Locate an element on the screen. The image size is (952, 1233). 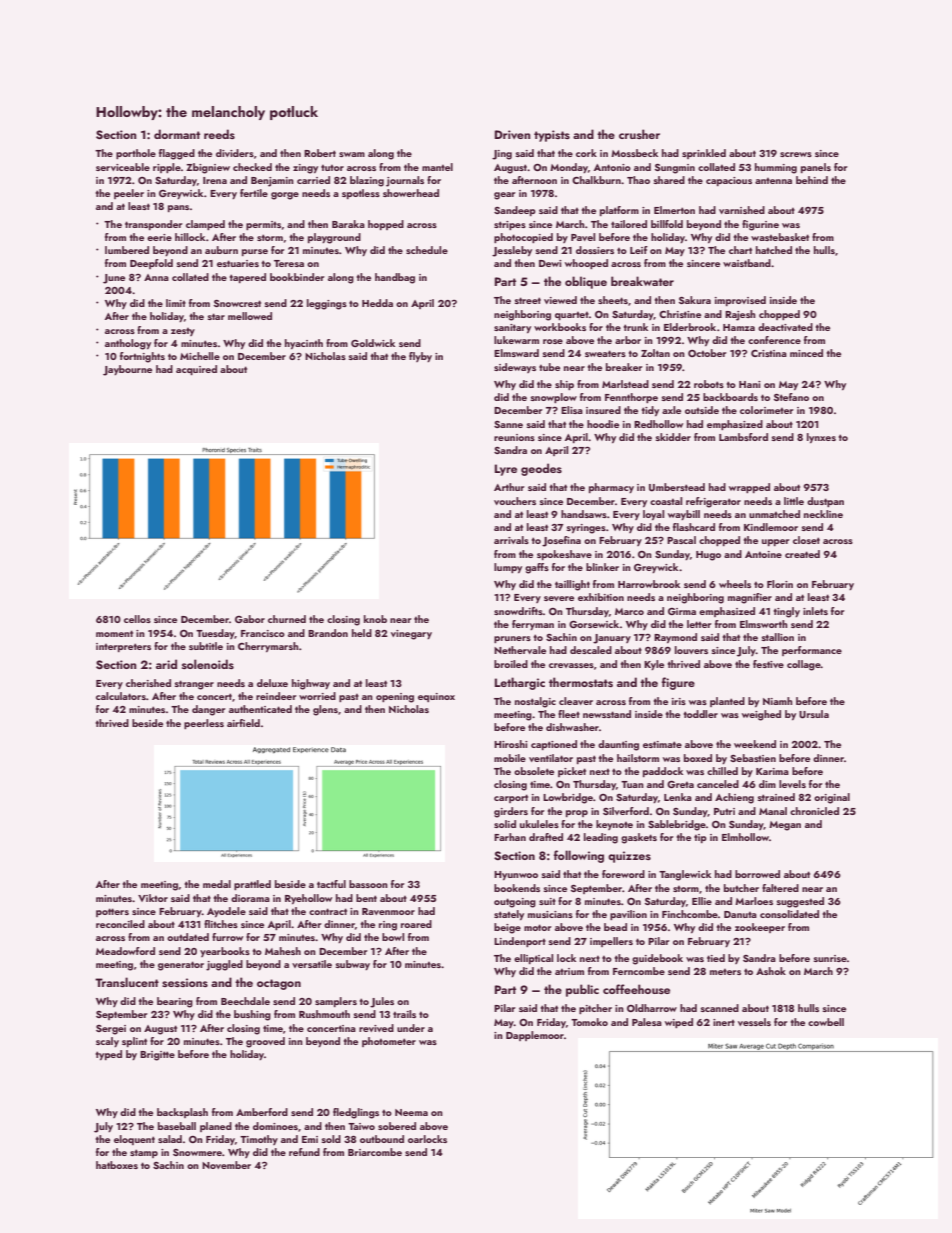
inlets is located at coordinates (815, 611).
